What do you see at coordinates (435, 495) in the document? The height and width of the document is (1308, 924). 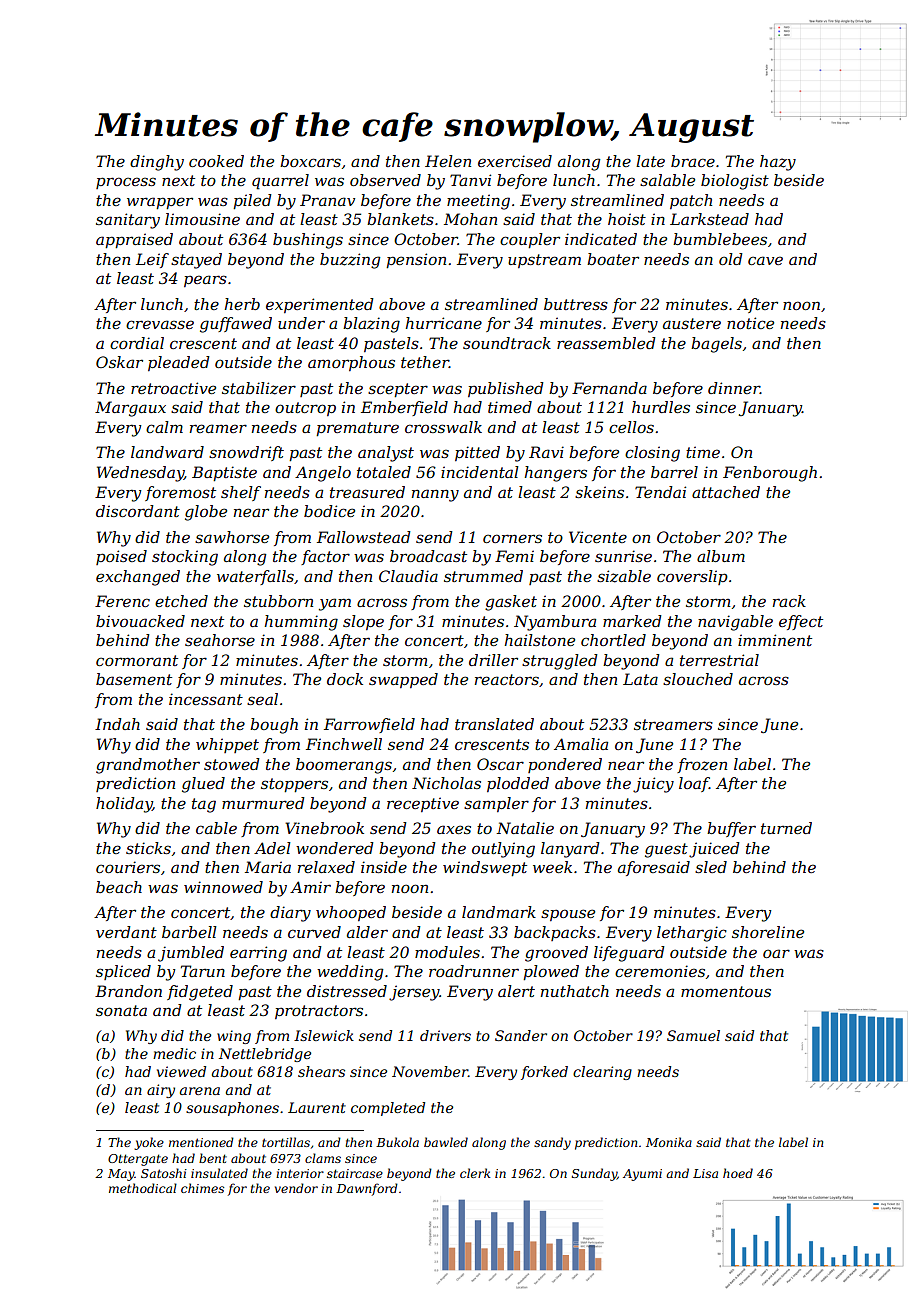 I see `nanny` at bounding box center [435, 495].
